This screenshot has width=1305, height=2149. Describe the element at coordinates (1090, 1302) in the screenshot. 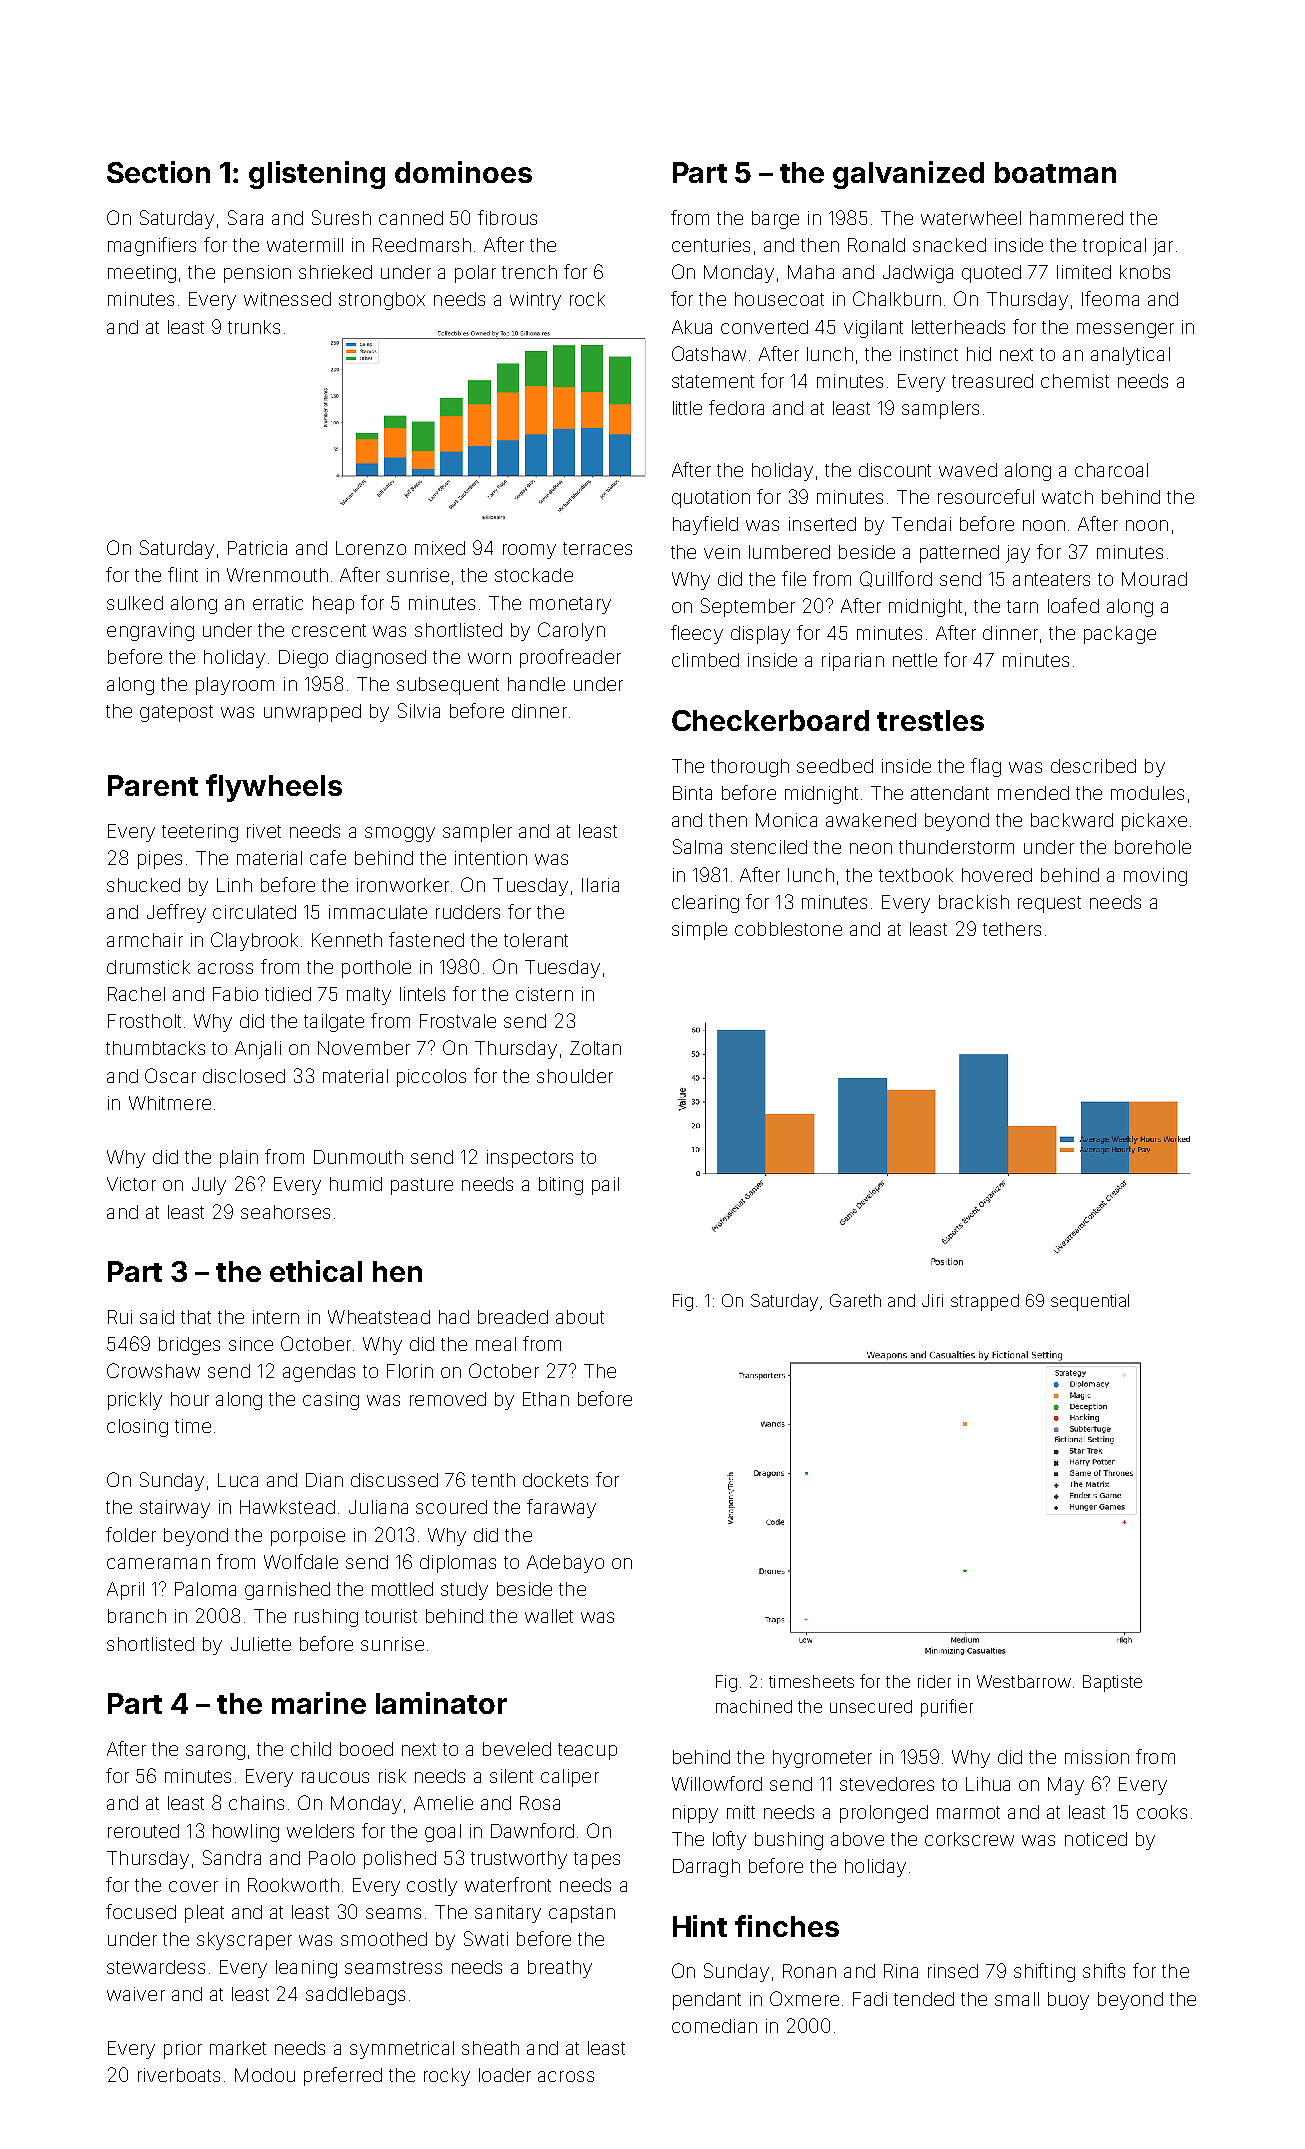

I see `sequential` at that location.
